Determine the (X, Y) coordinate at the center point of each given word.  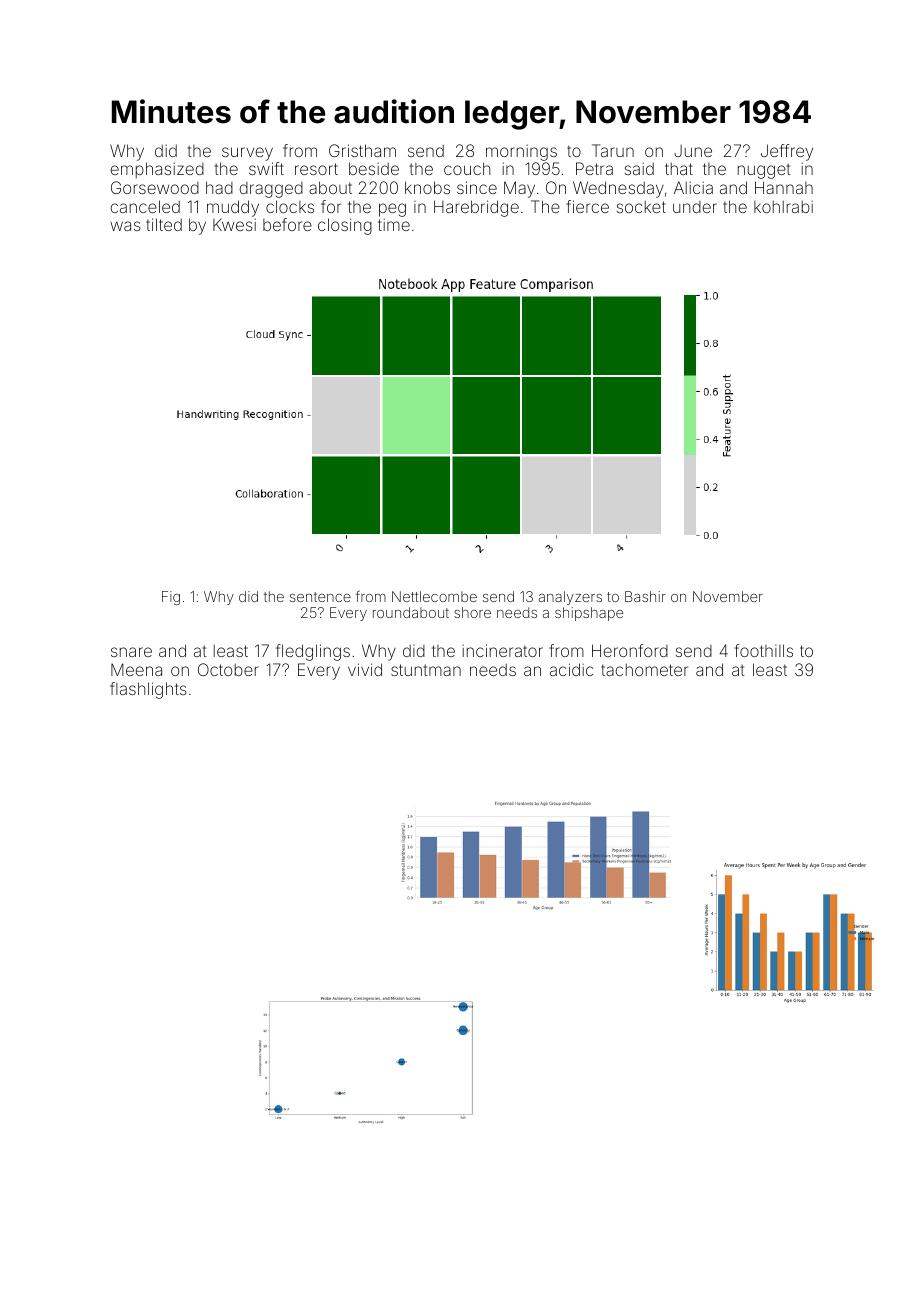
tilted (164, 224)
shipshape (589, 614)
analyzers (570, 598)
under (695, 207)
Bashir (645, 596)
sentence (320, 597)
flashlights (148, 690)
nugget (764, 171)
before (287, 224)
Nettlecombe (434, 596)
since (477, 187)
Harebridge (476, 208)
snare (131, 652)
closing (345, 226)
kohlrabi (783, 207)
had (219, 187)
